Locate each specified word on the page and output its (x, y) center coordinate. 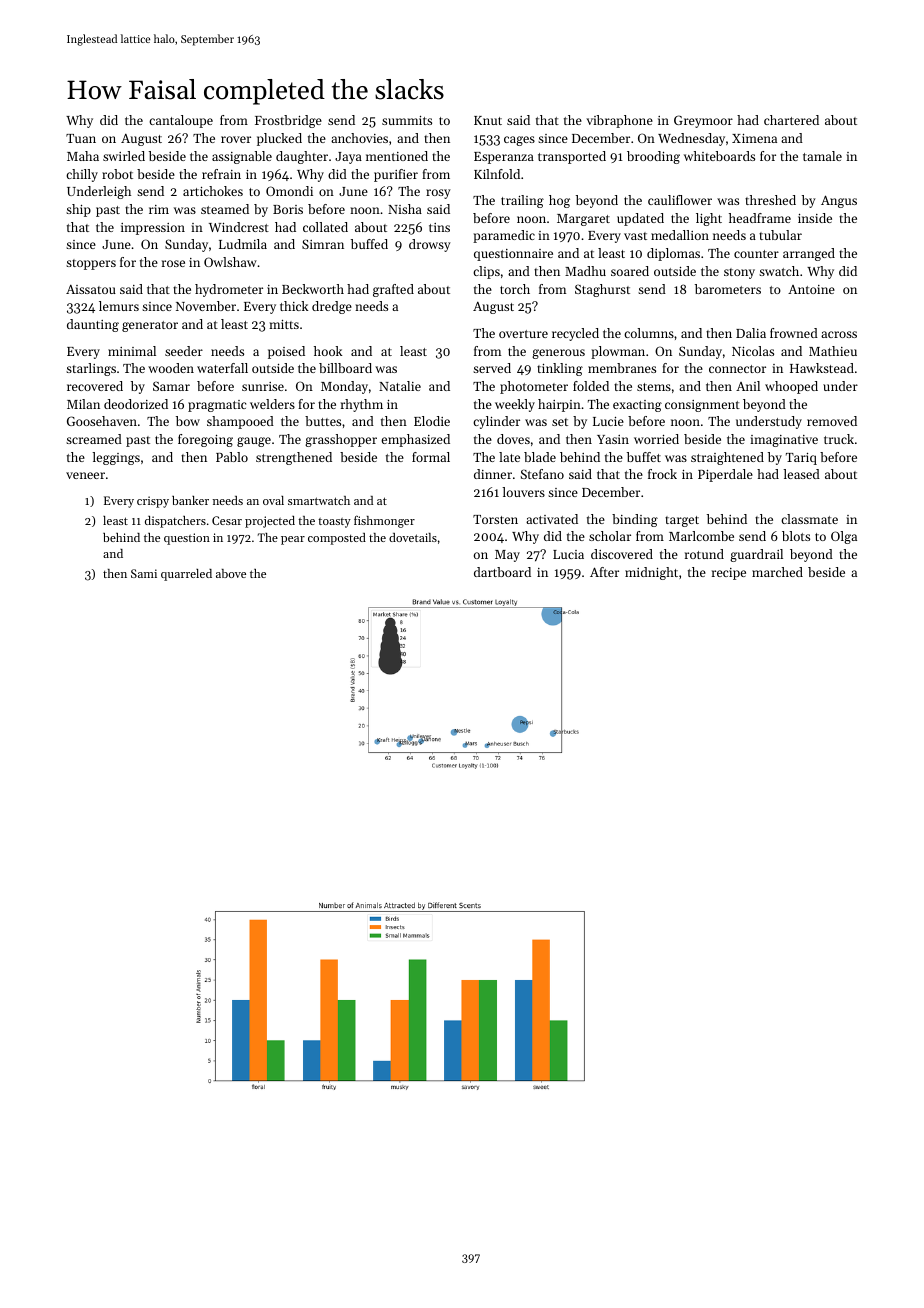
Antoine (811, 289)
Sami (144, 573)
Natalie (400, 386)
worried (656, 439)
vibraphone (619, 121)
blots (796, 536)
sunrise (263, 386)
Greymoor (703, 121)
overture (523, 334)
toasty (334, 523)
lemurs (119, 306)
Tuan (81, 138)
